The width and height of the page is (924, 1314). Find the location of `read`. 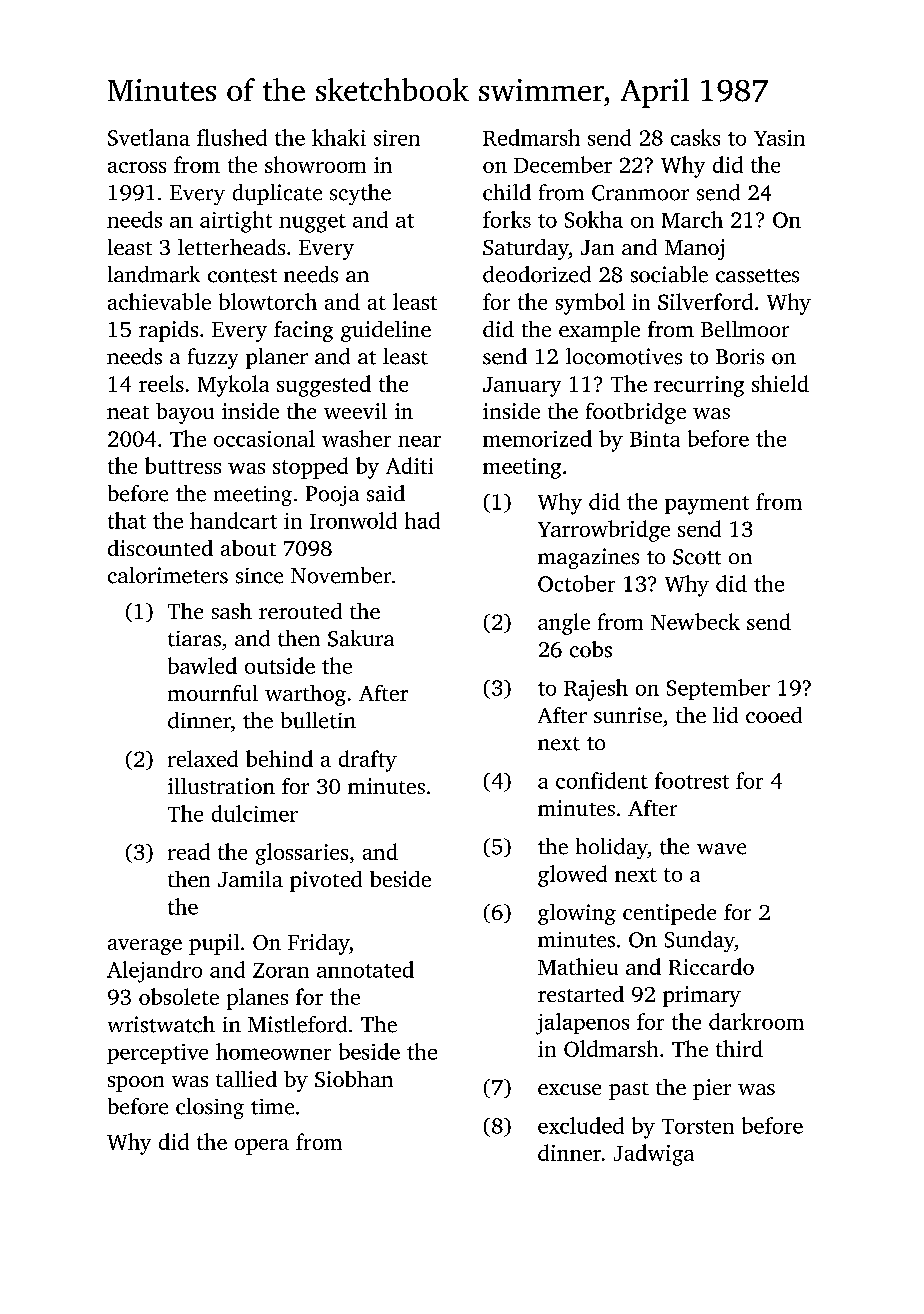

read is located at coordinates (189, 851).
